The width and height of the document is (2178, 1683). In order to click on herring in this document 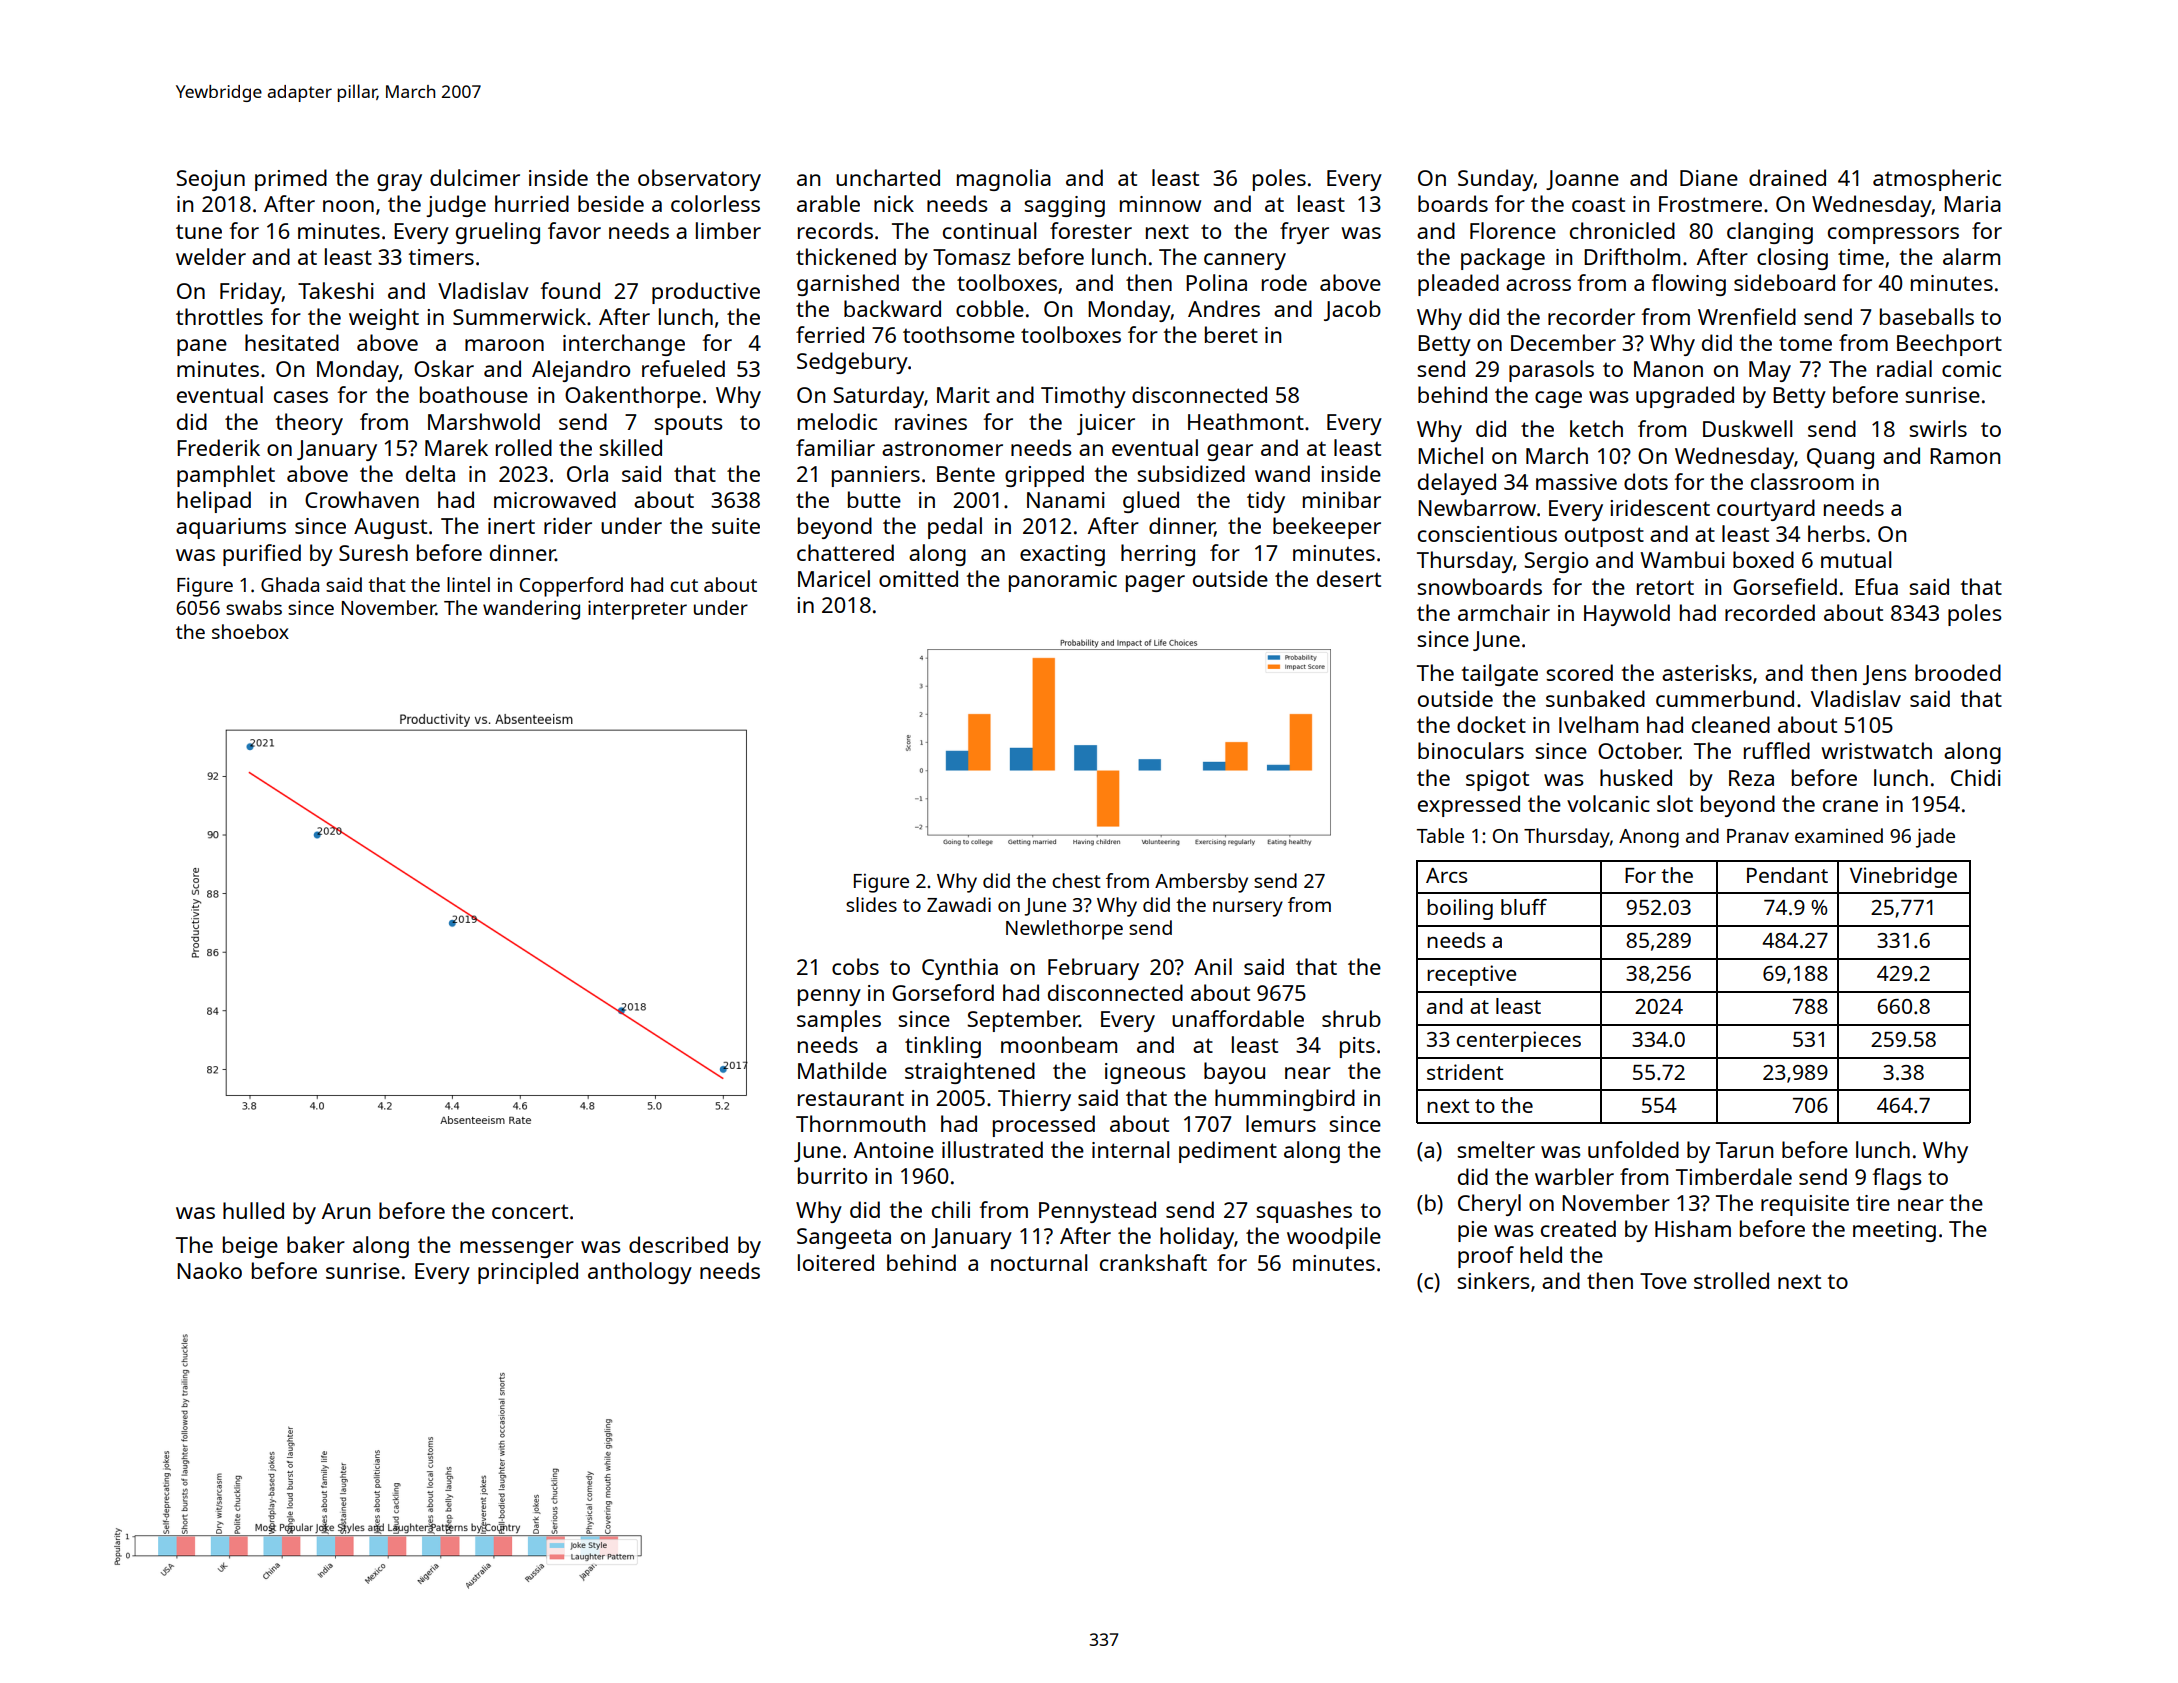, I will do `click(1158, 555)`.
